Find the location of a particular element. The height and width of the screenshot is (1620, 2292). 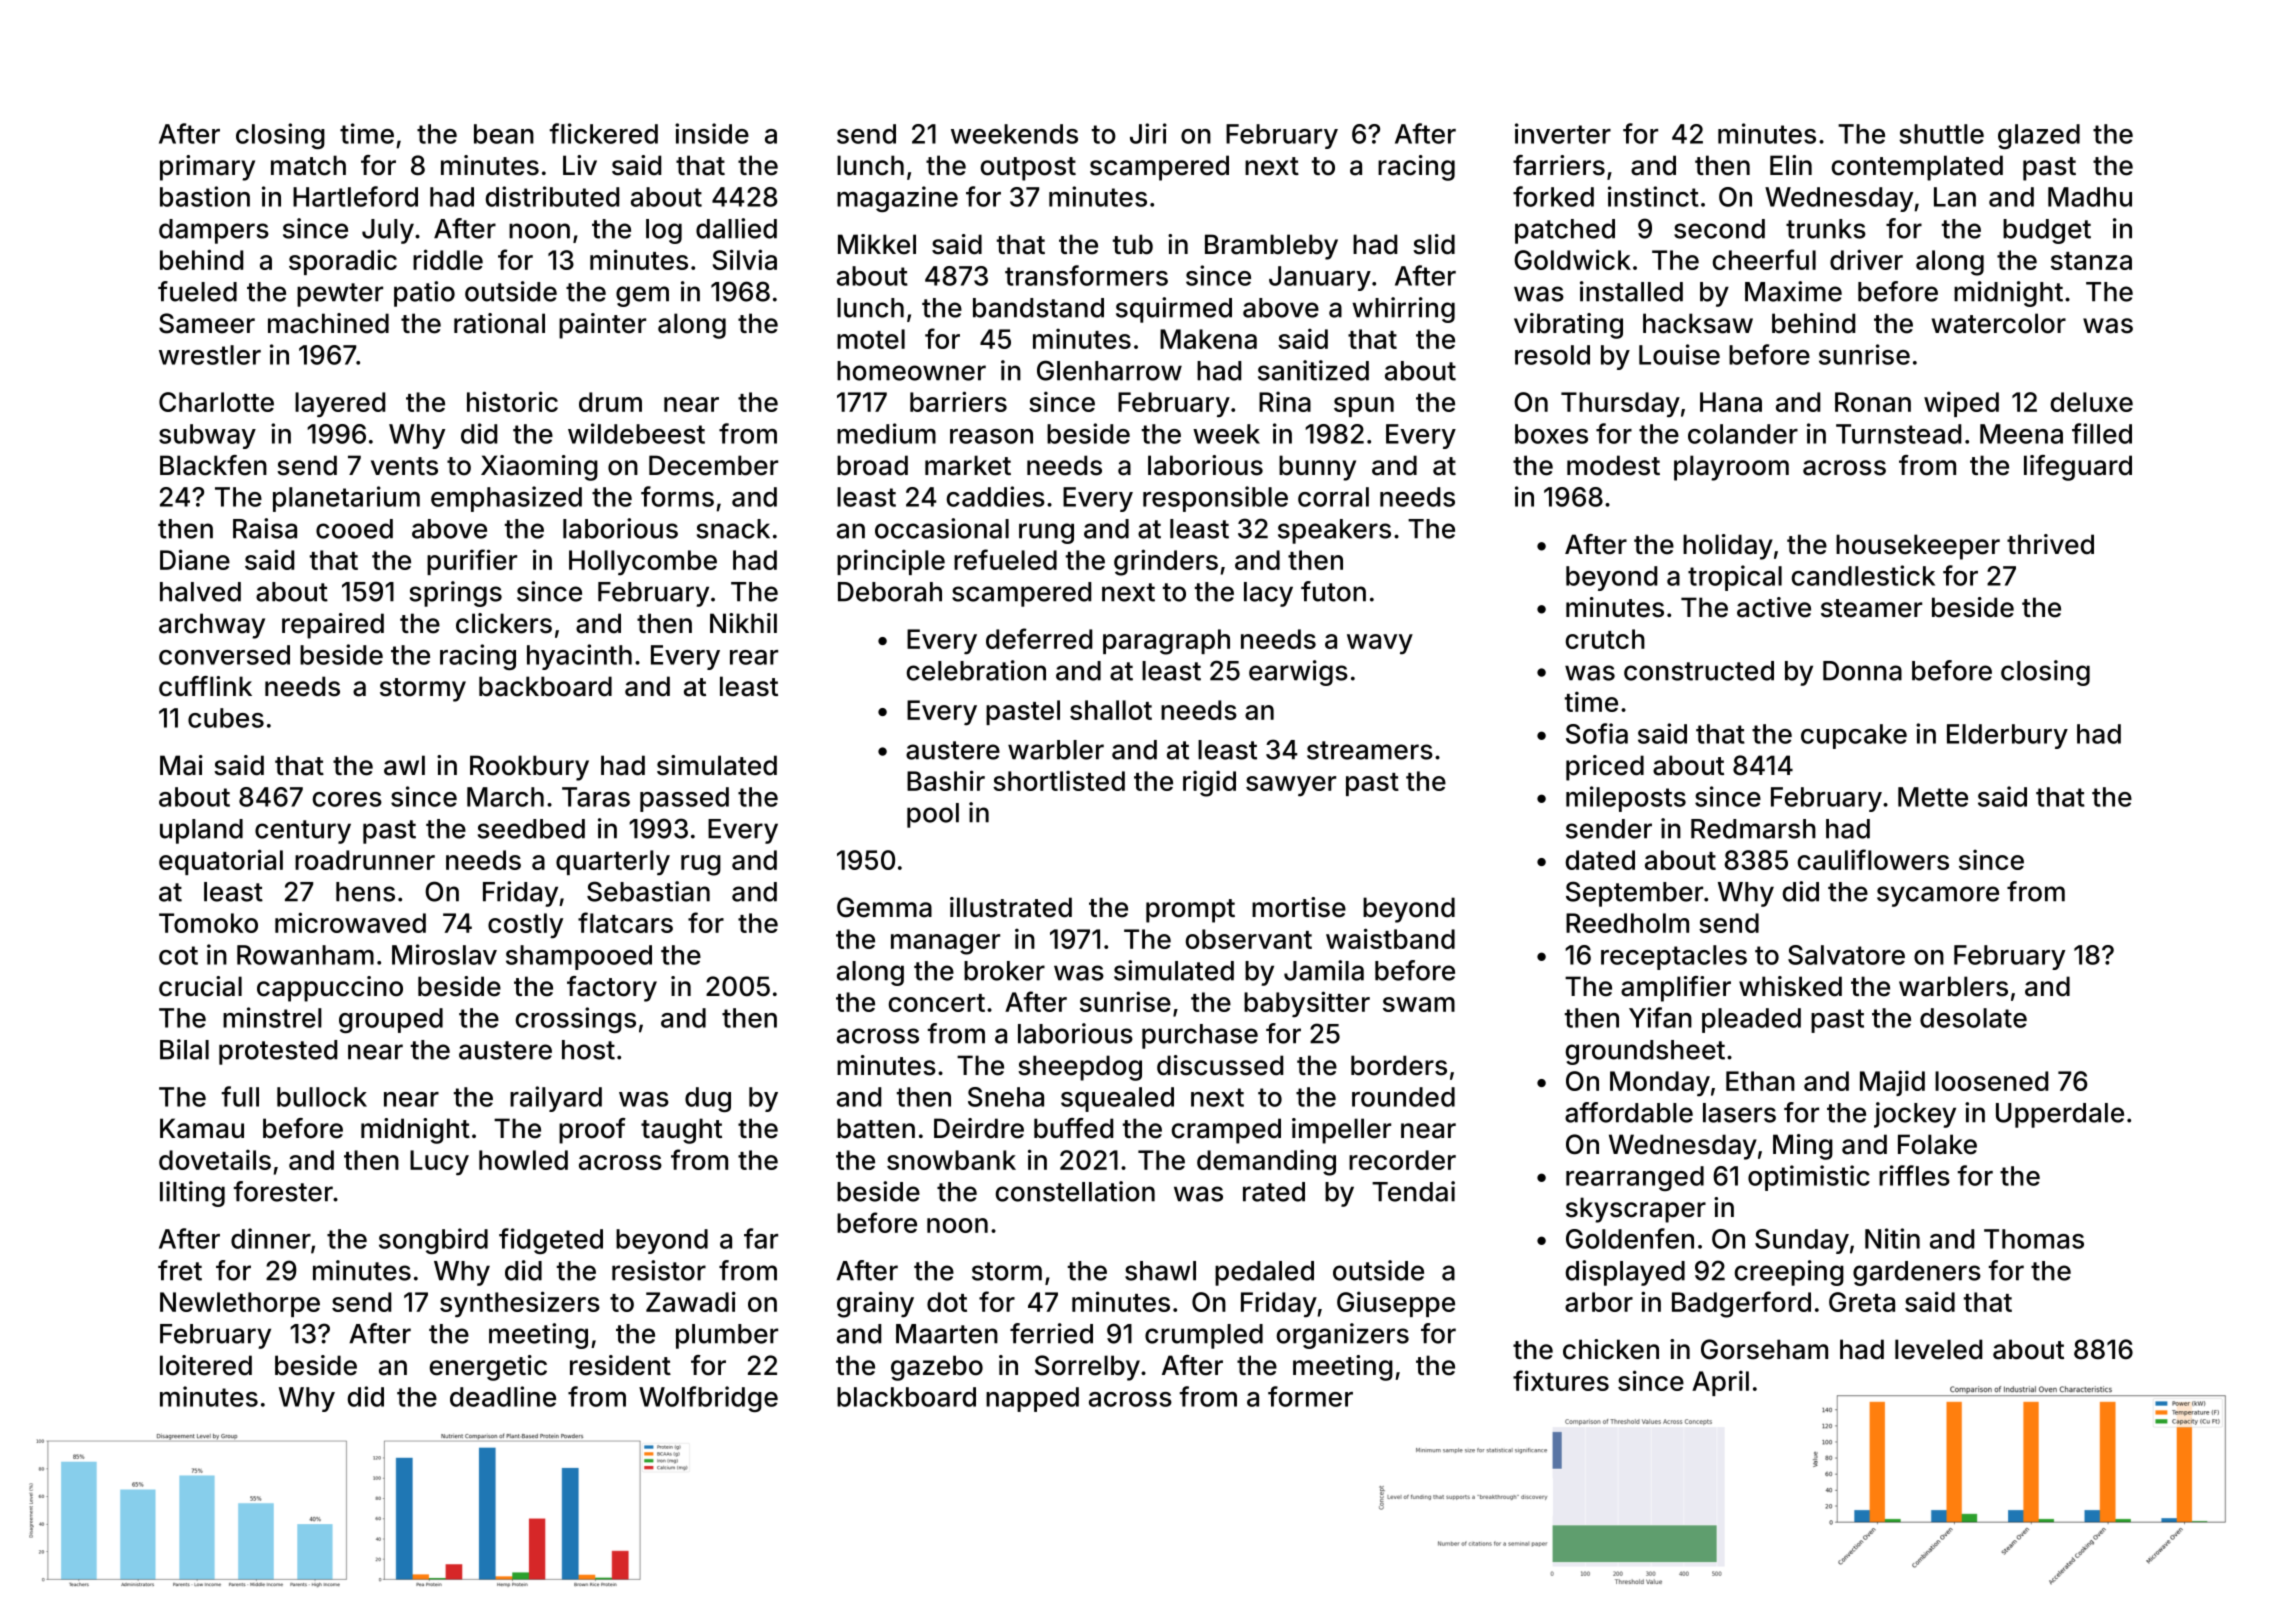

rigid is located at coordinates (1209, 783).
